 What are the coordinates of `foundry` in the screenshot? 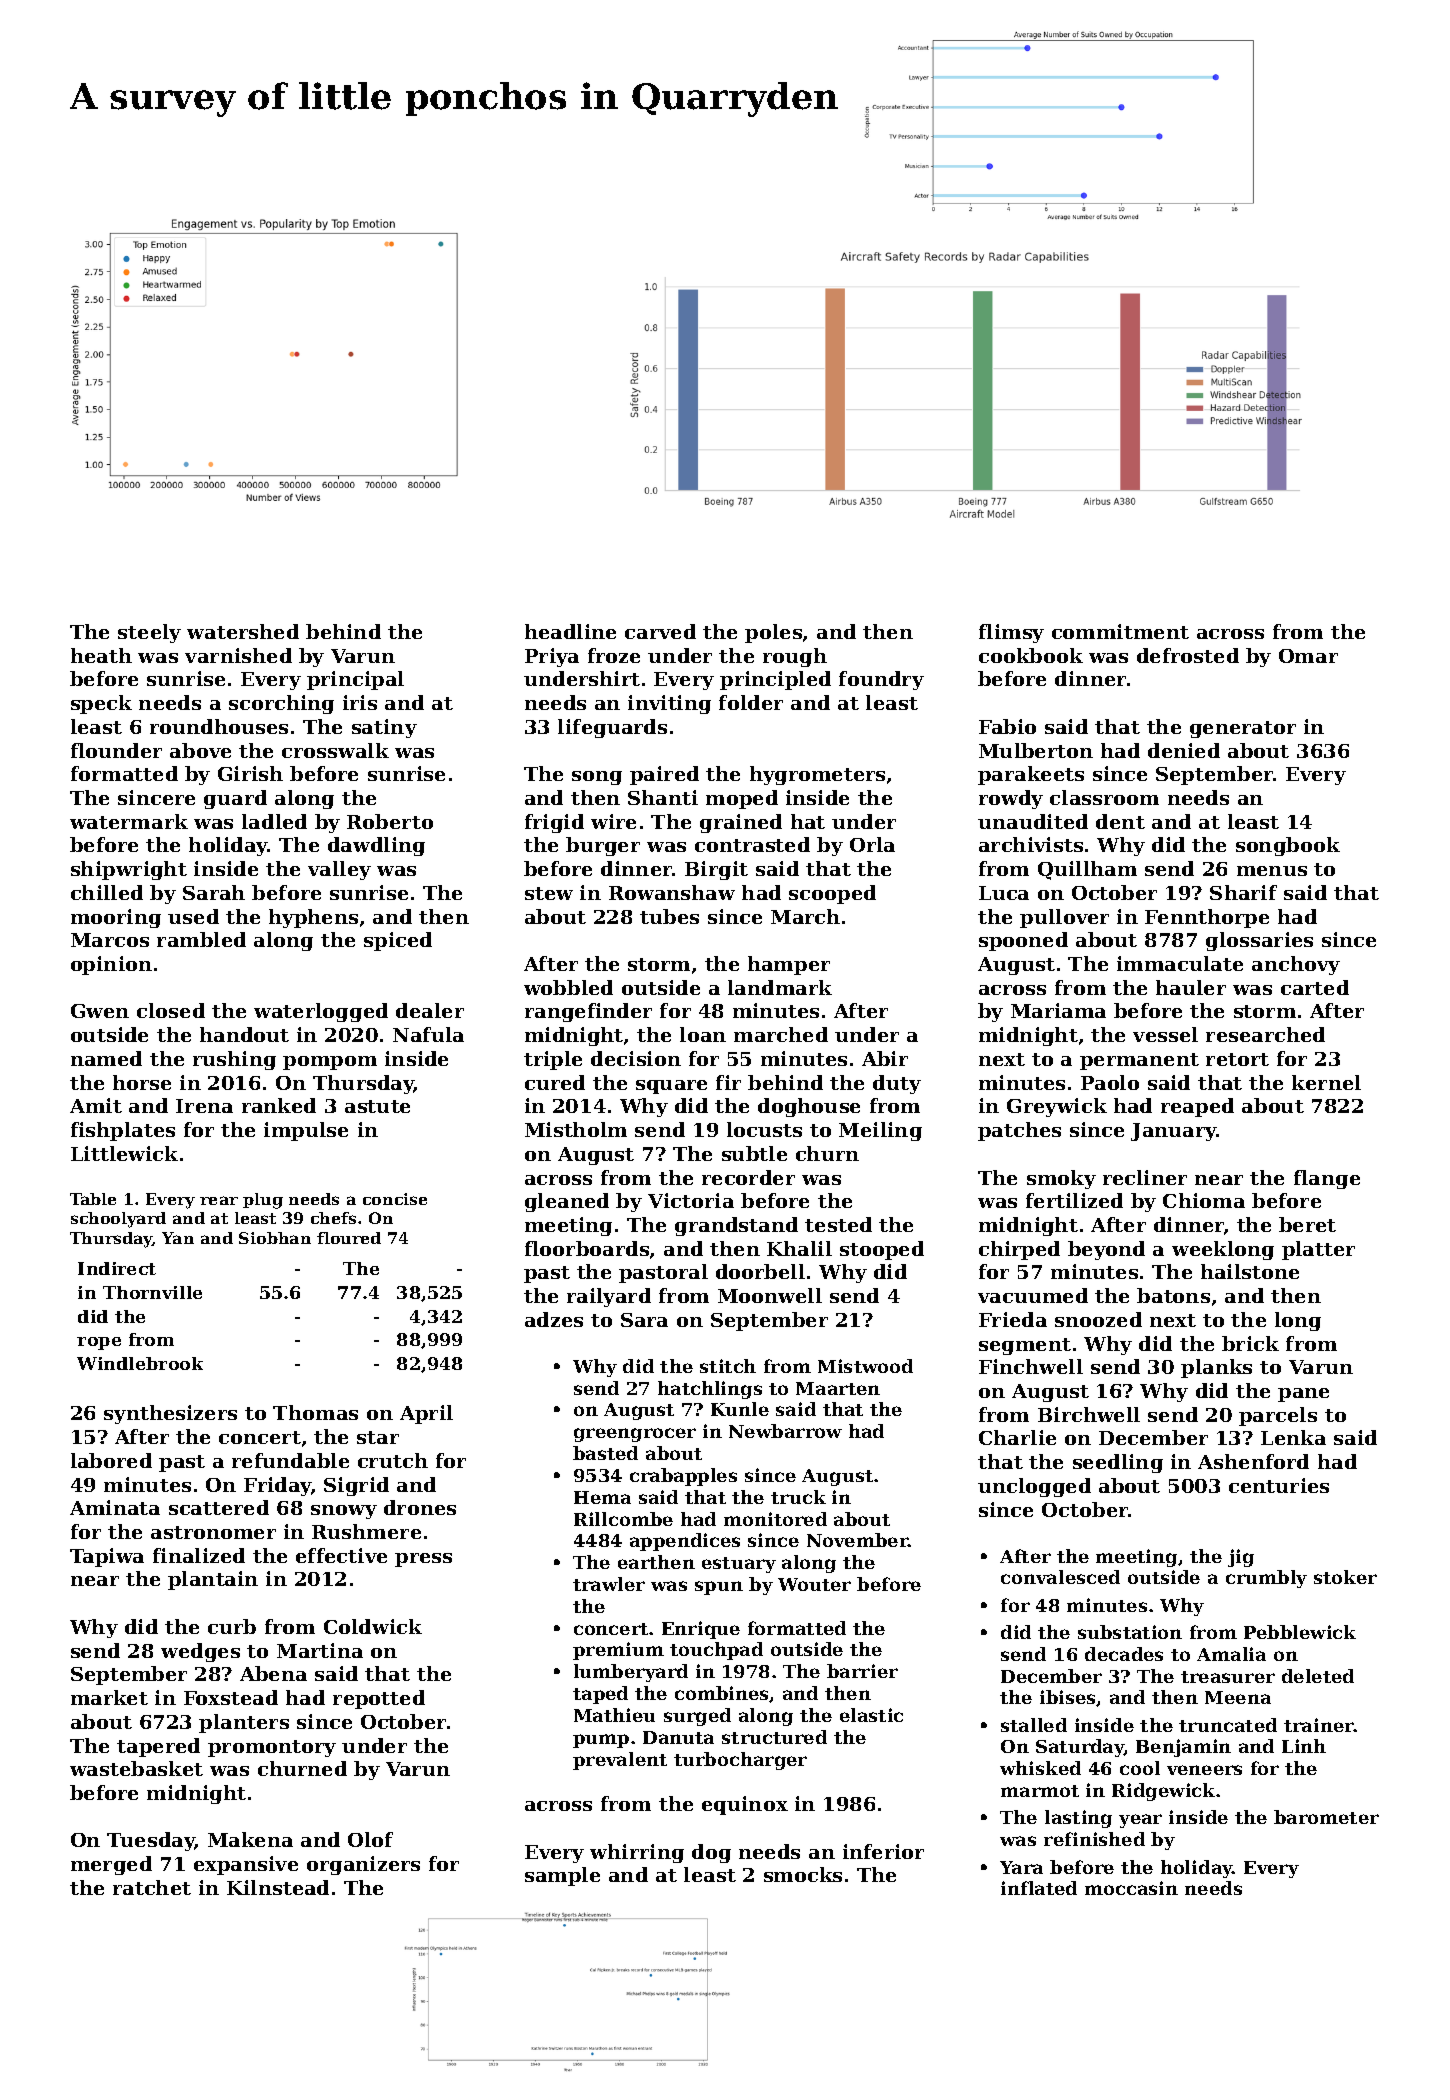 It's located at (881, 680).
